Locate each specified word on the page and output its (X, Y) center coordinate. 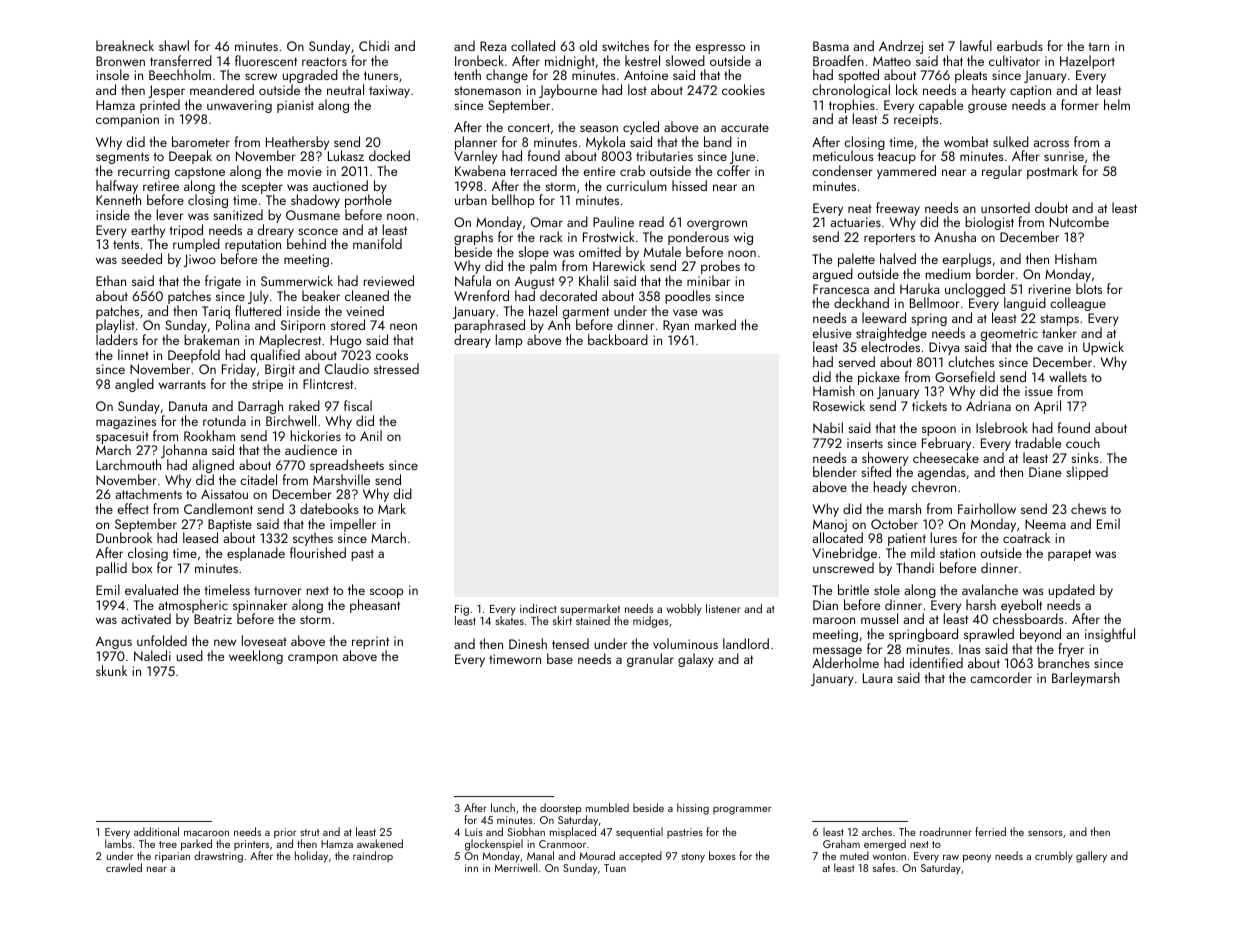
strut (310, 832)
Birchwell (291, 420)
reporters (889, 239)
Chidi (374, 45)
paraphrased (490, 326)
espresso (720, 49)
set (936, 46)
